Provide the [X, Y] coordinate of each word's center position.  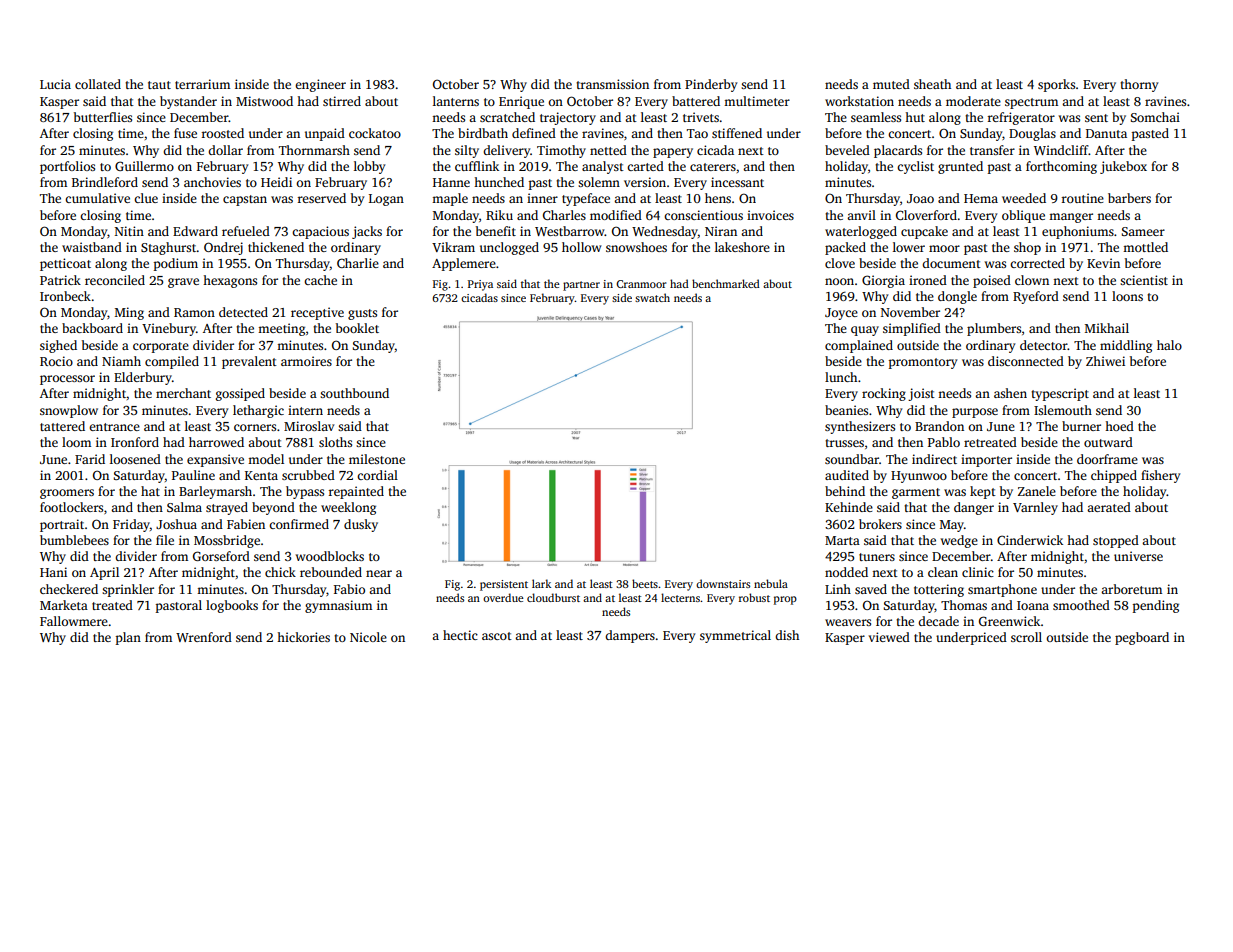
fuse [185, 133]
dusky [361, 525]
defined [534, 133]
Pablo [944, 442]
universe [1138, 556]
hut [915, 117]
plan [128, 638]
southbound [354, 393]
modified [616, 215]
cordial [377, 475]
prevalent [249, 362]
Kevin [1103, 263]
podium [176, 264]
